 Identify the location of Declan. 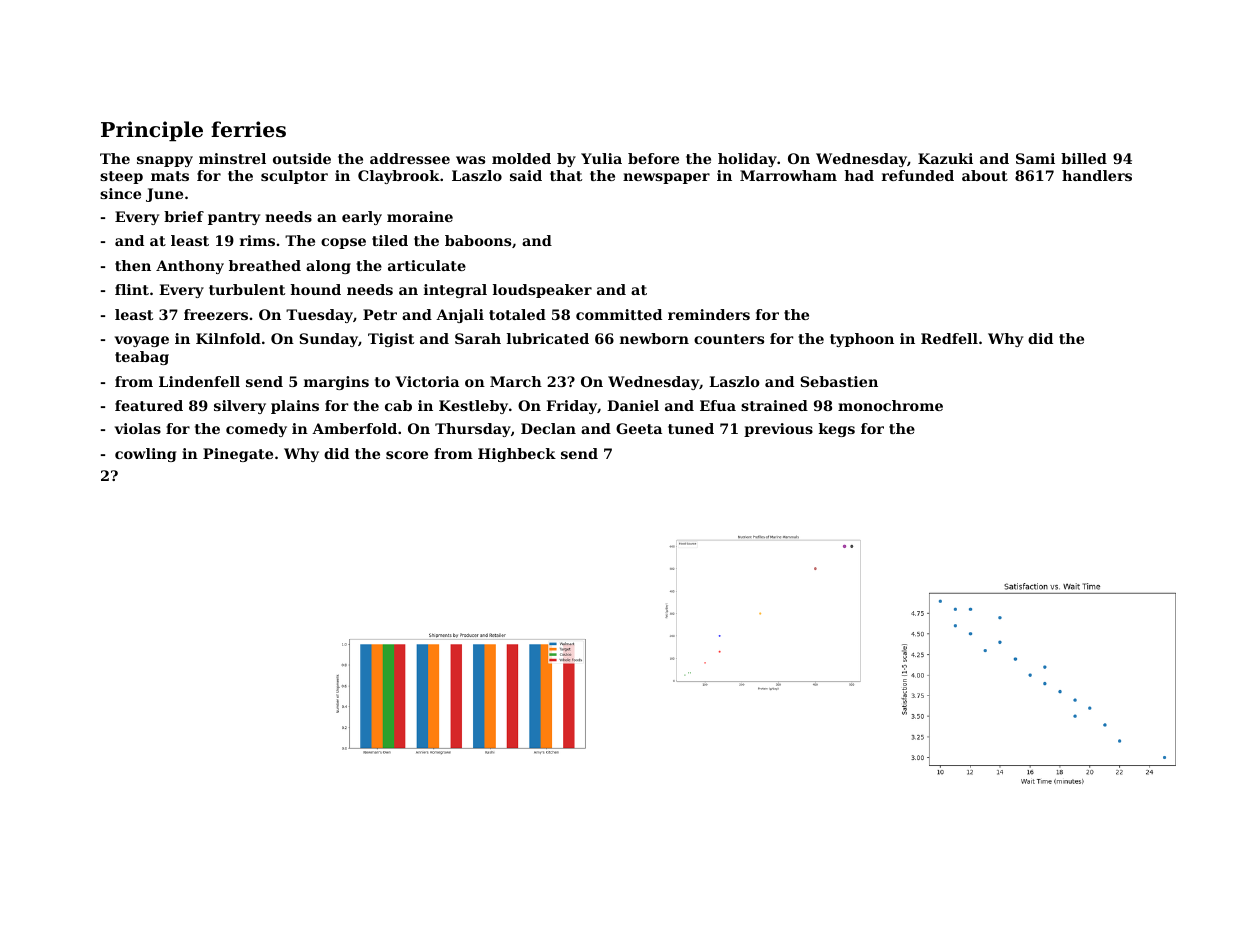
(548, 428).
